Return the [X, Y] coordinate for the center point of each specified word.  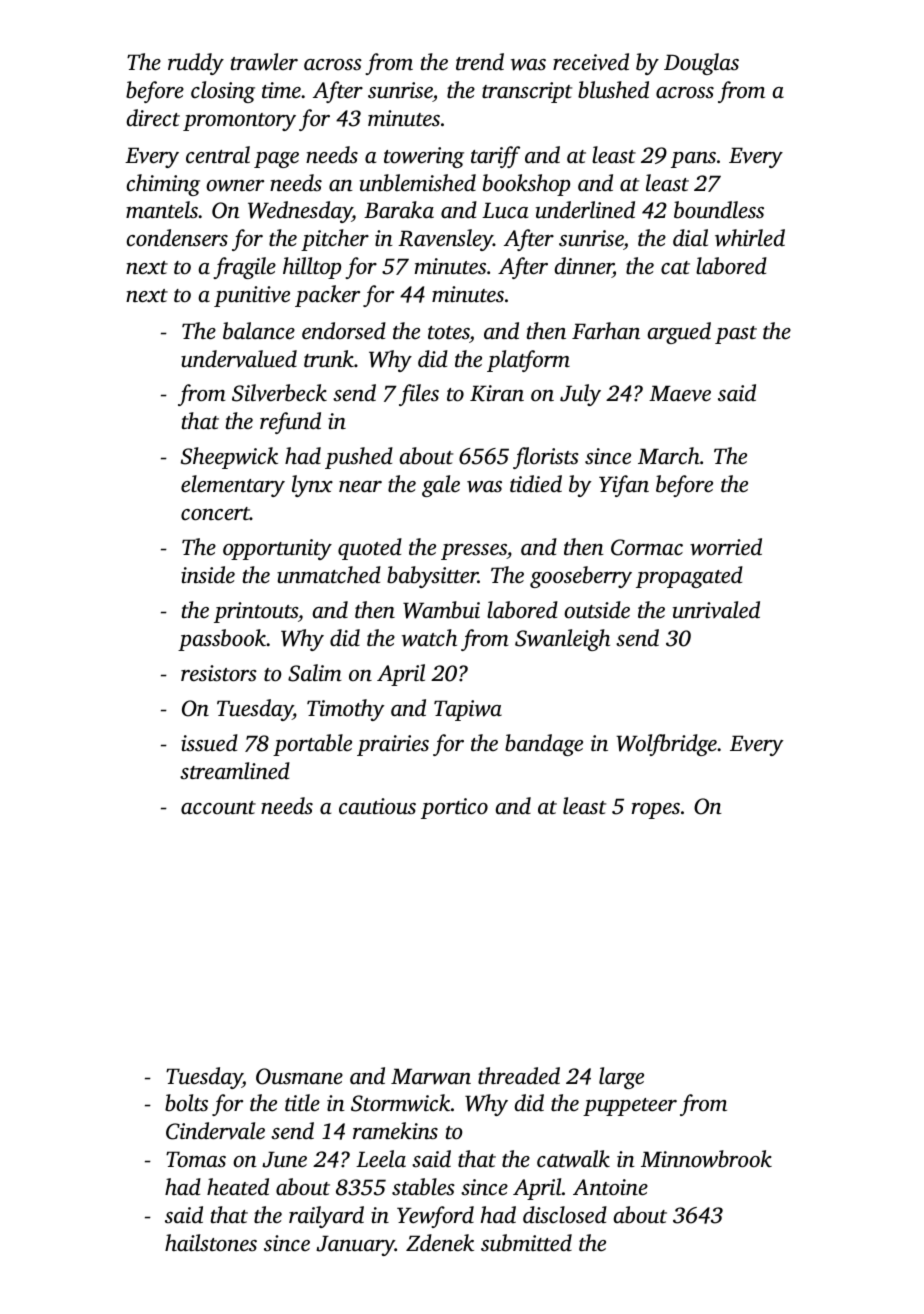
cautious [377, 806]
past [736, 335]
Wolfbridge [666, 745]
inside [208, 575]
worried [726, 547]
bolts [186, 1103]
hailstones [211, 1243]
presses [474, 552]
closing [223, 92]
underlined [585, 210]
